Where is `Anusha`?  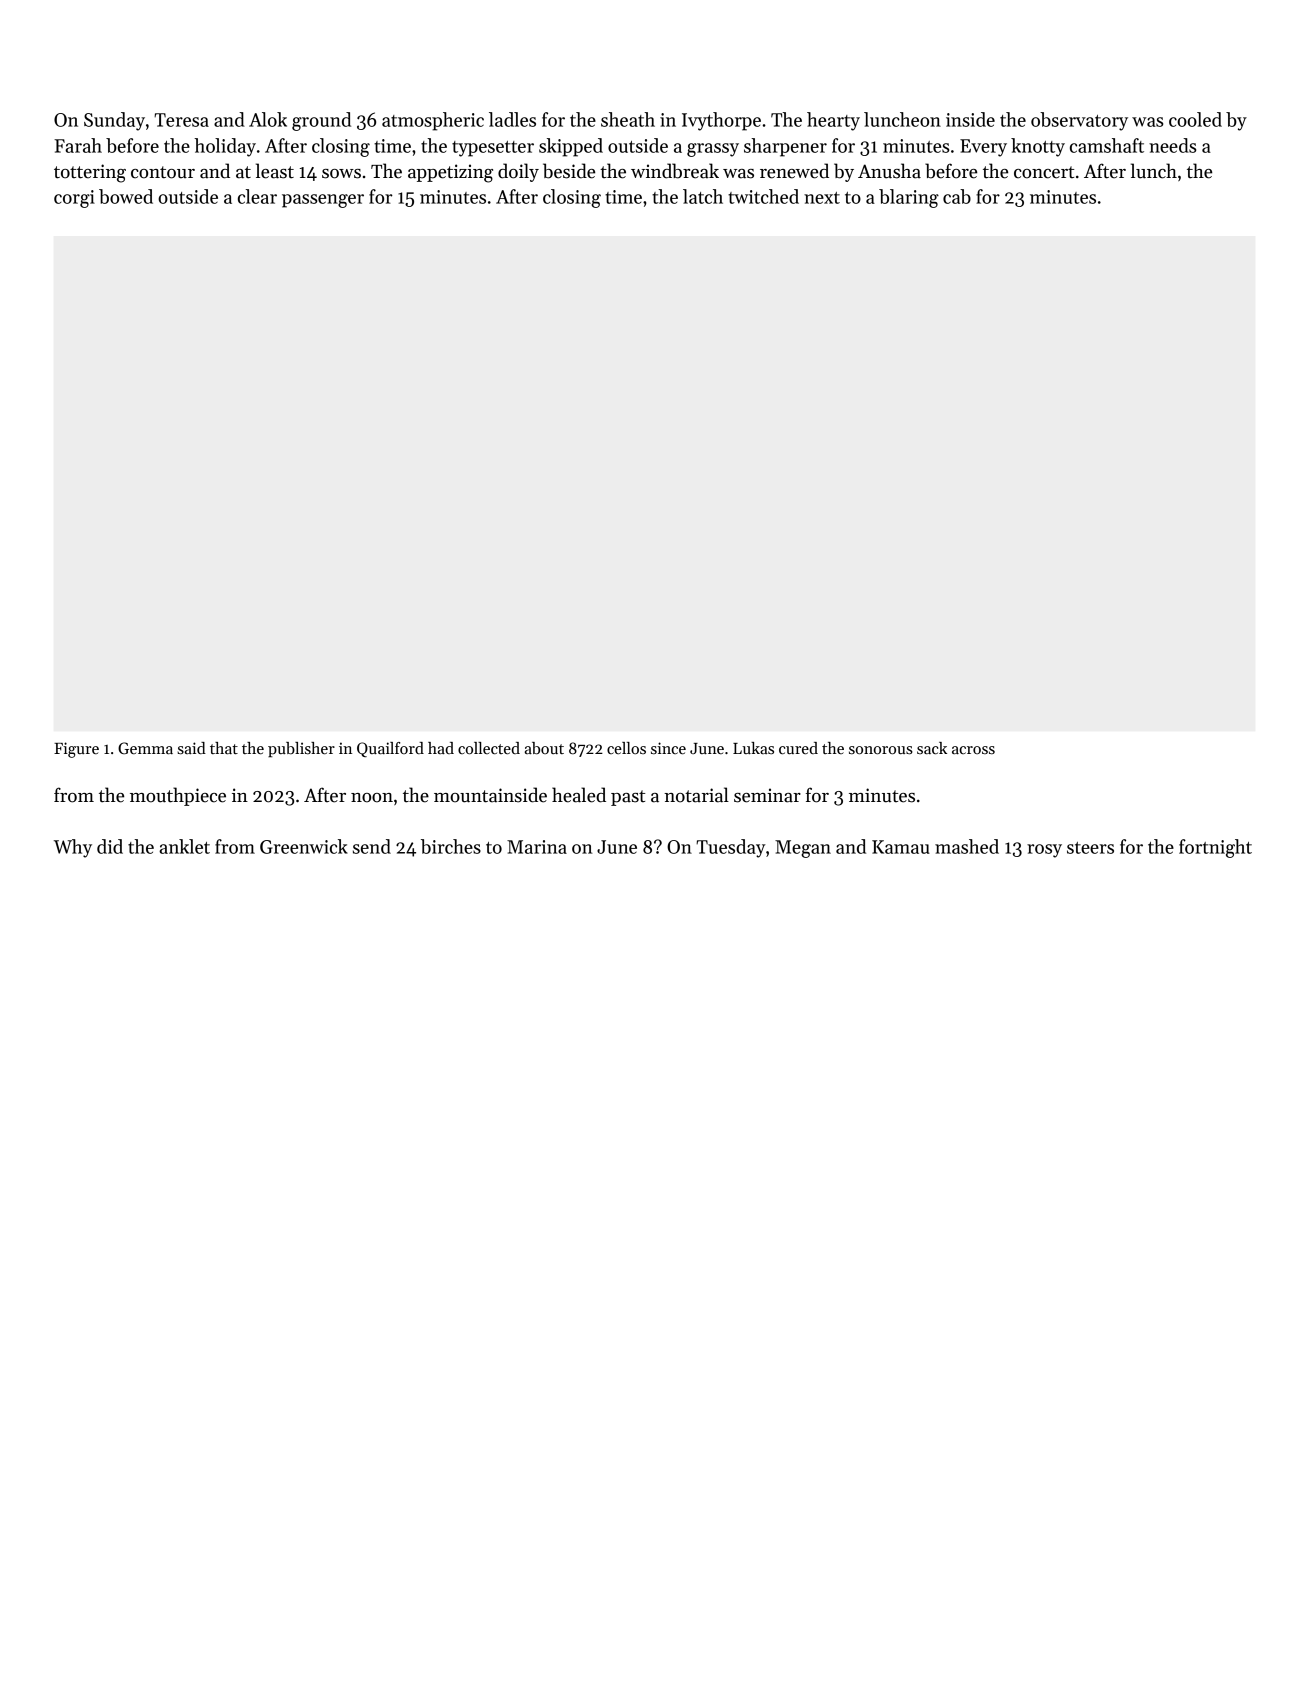 Anusha is located at coordinates (889, 171).
